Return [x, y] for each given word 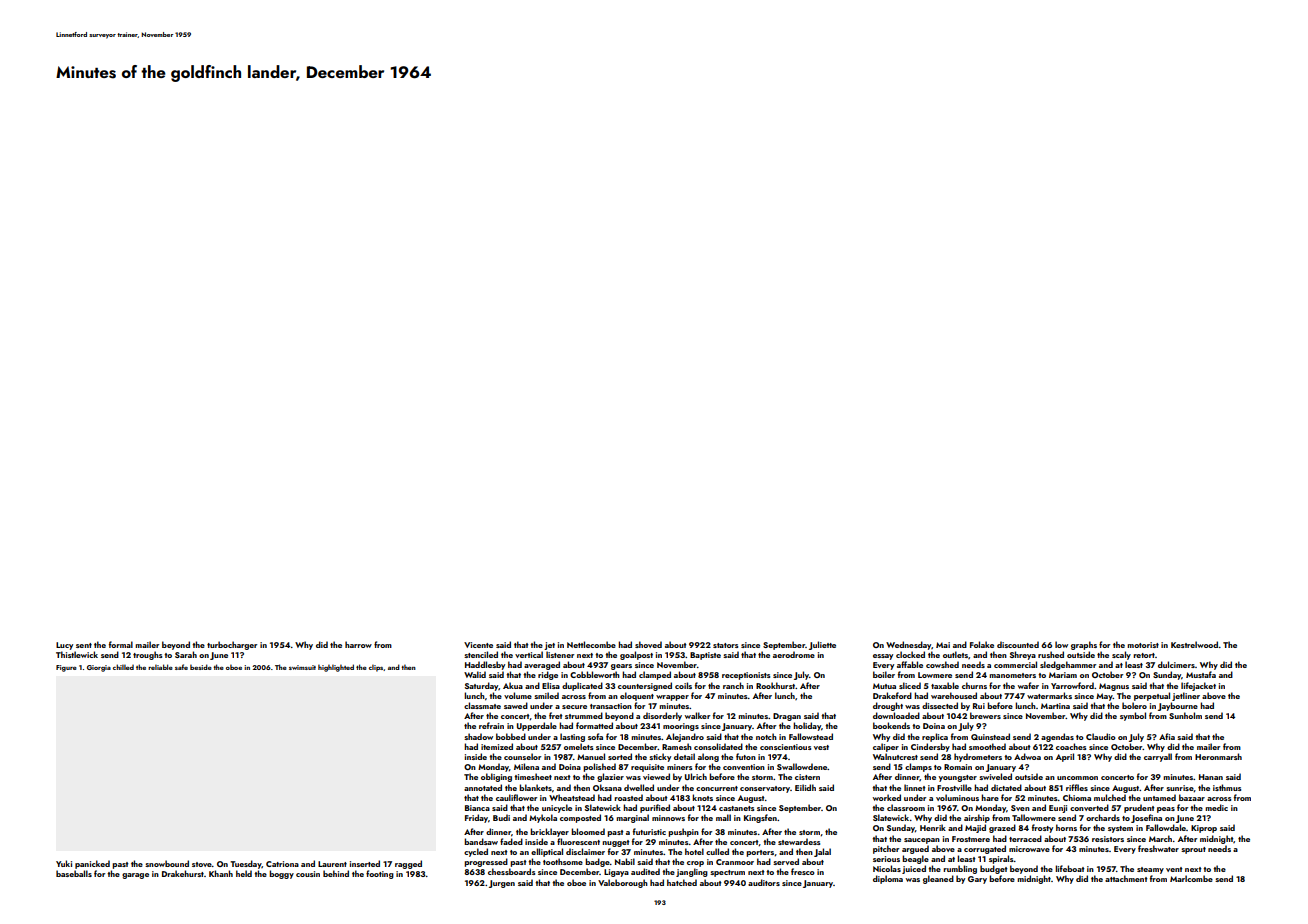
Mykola [543, 818]
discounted [1018, 644]
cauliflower [516, 797]
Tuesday [246, 864]
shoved [648, 644]
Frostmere [971, 839]
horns [1066, 827]
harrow [358, 644]
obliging [496, 777]
